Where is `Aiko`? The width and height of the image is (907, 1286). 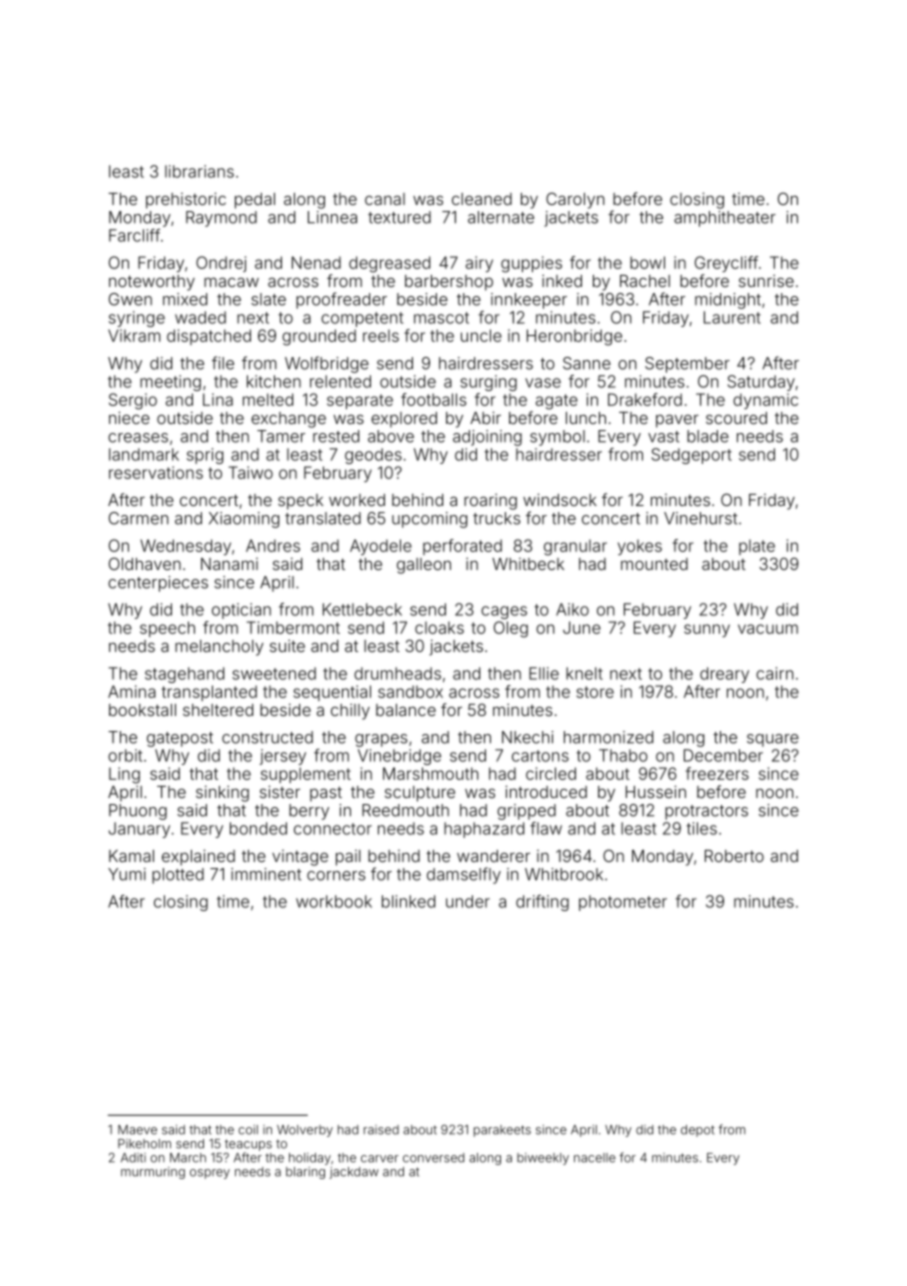 Aiko is located at coordinates (572, 609).
